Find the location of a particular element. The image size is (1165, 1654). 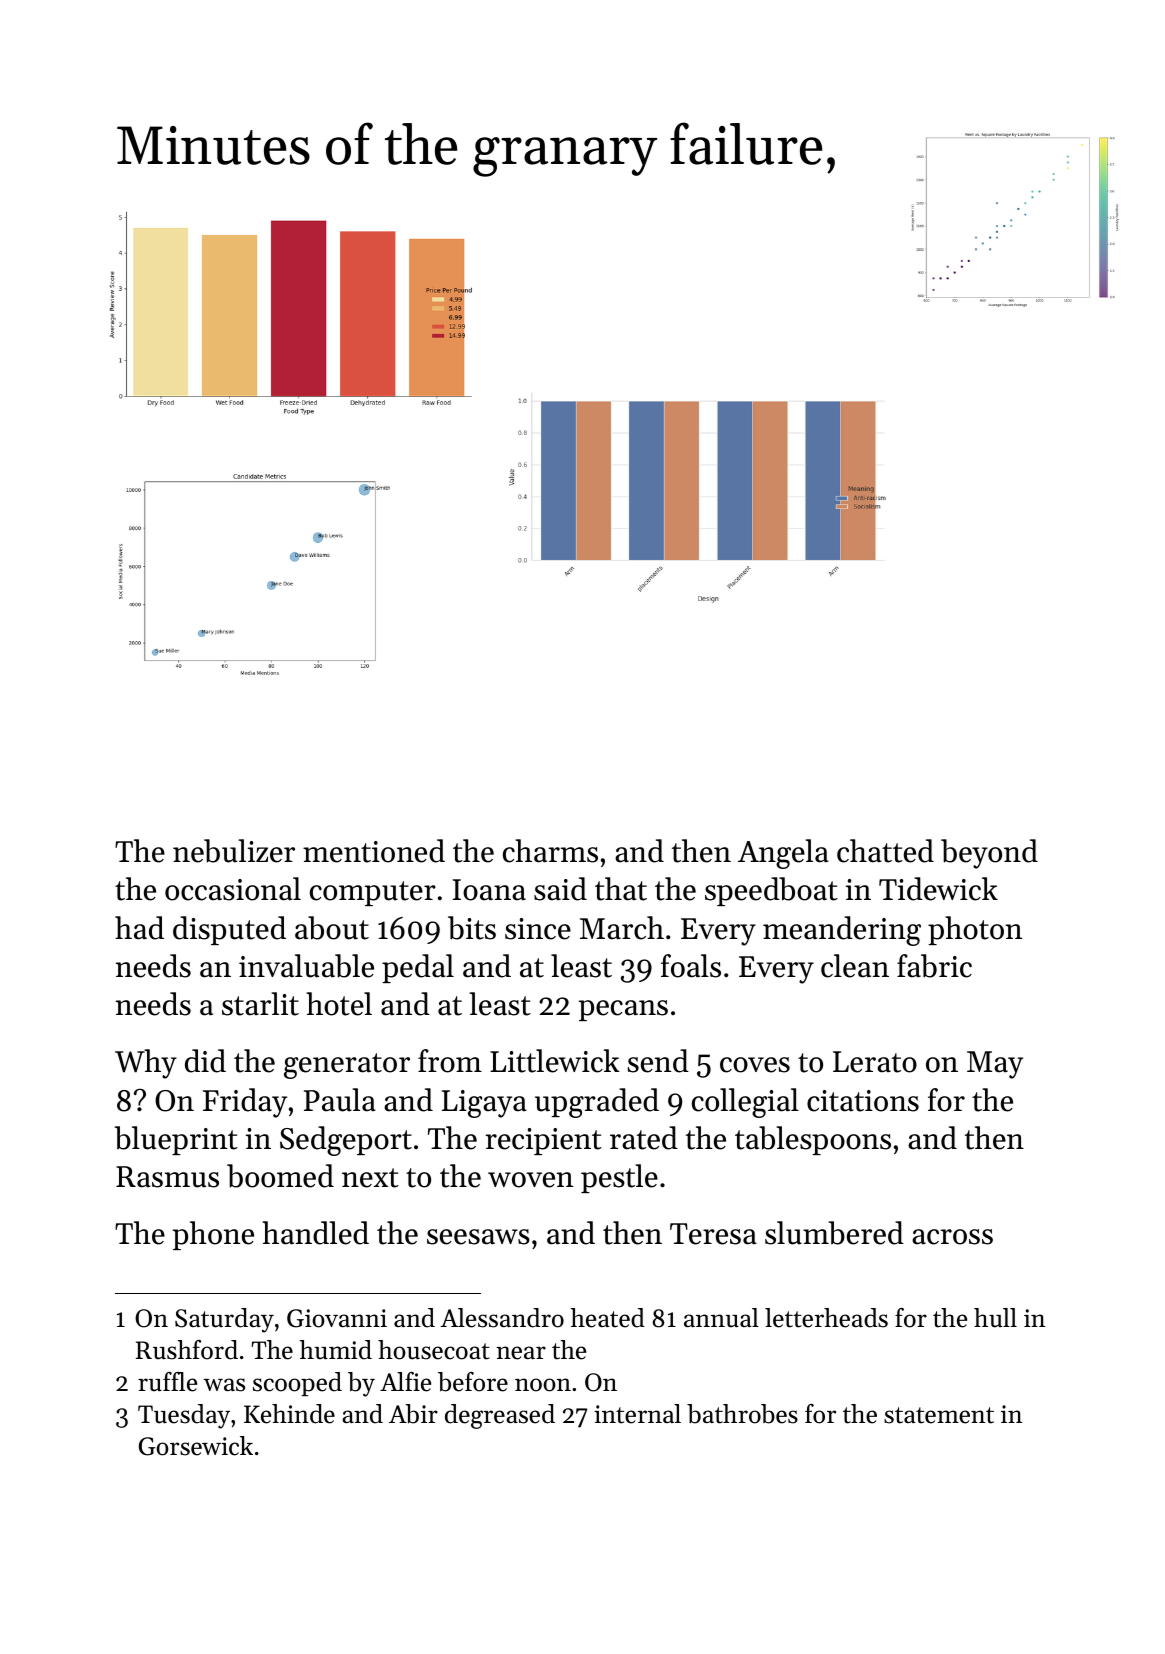

pestle is located at coordinates (619, 1178).
